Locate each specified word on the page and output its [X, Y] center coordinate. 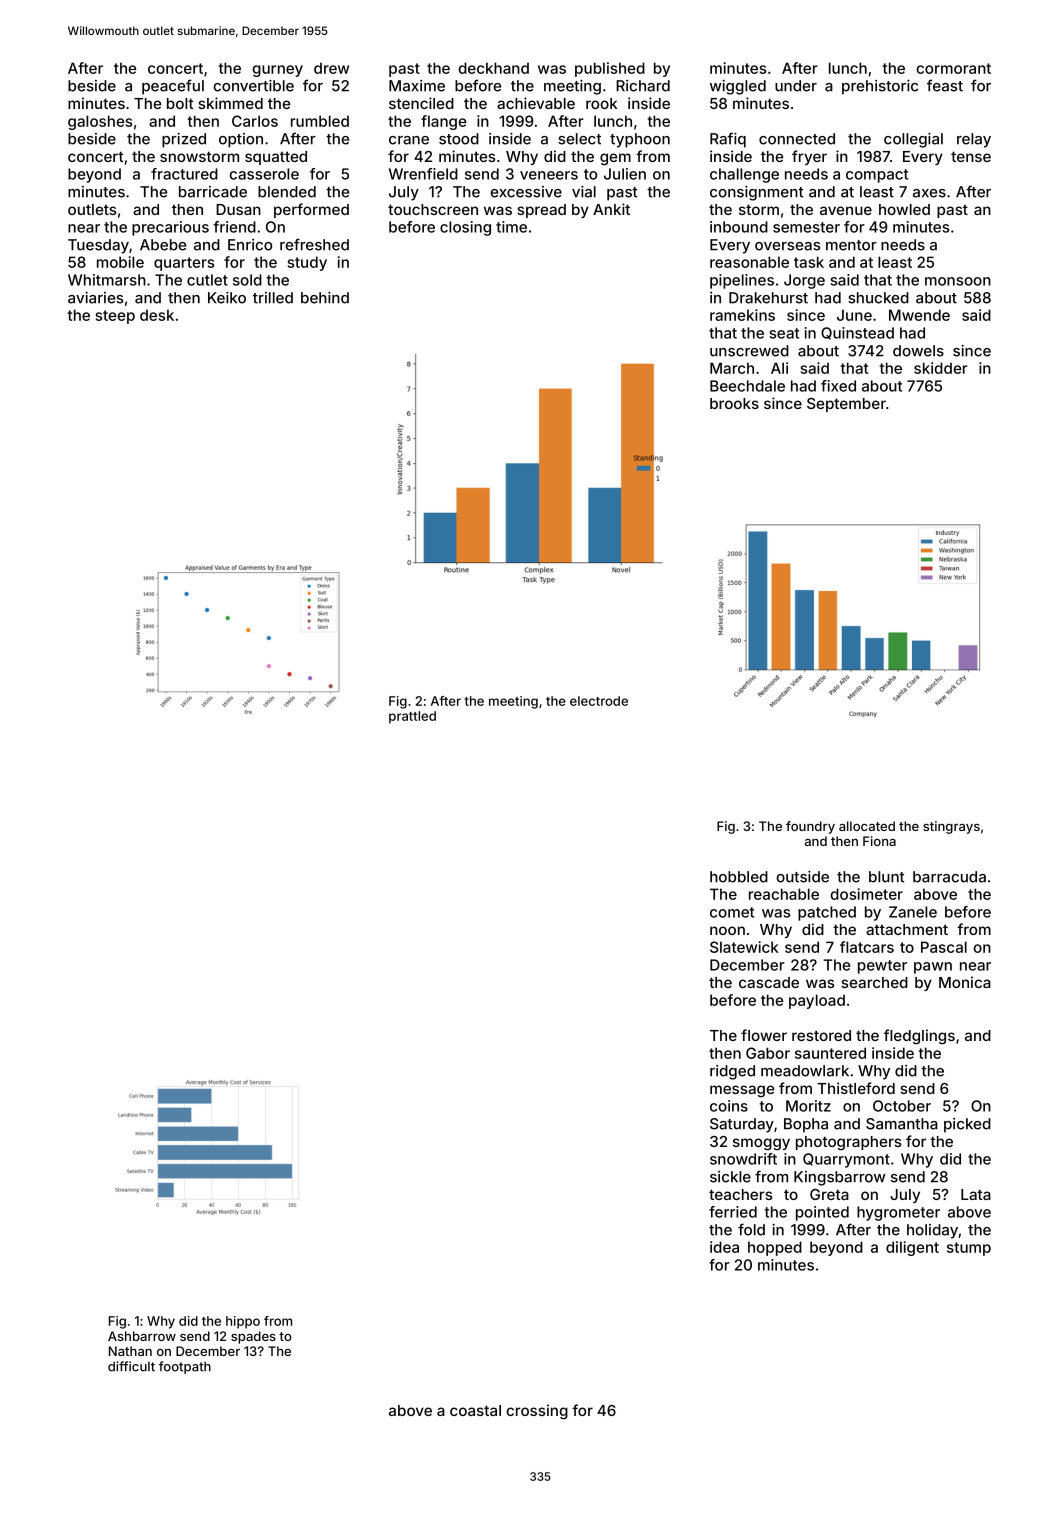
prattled [412, 717]
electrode [599, 701]
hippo [243, 1322]
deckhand [493, 68]
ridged [732, 1072]
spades [253, 1337]
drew [331, 68]
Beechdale [747, 386]
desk [157, 315]
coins [729, 1106]
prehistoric [880, 87]
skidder [941, 368]
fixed [838, 386]
